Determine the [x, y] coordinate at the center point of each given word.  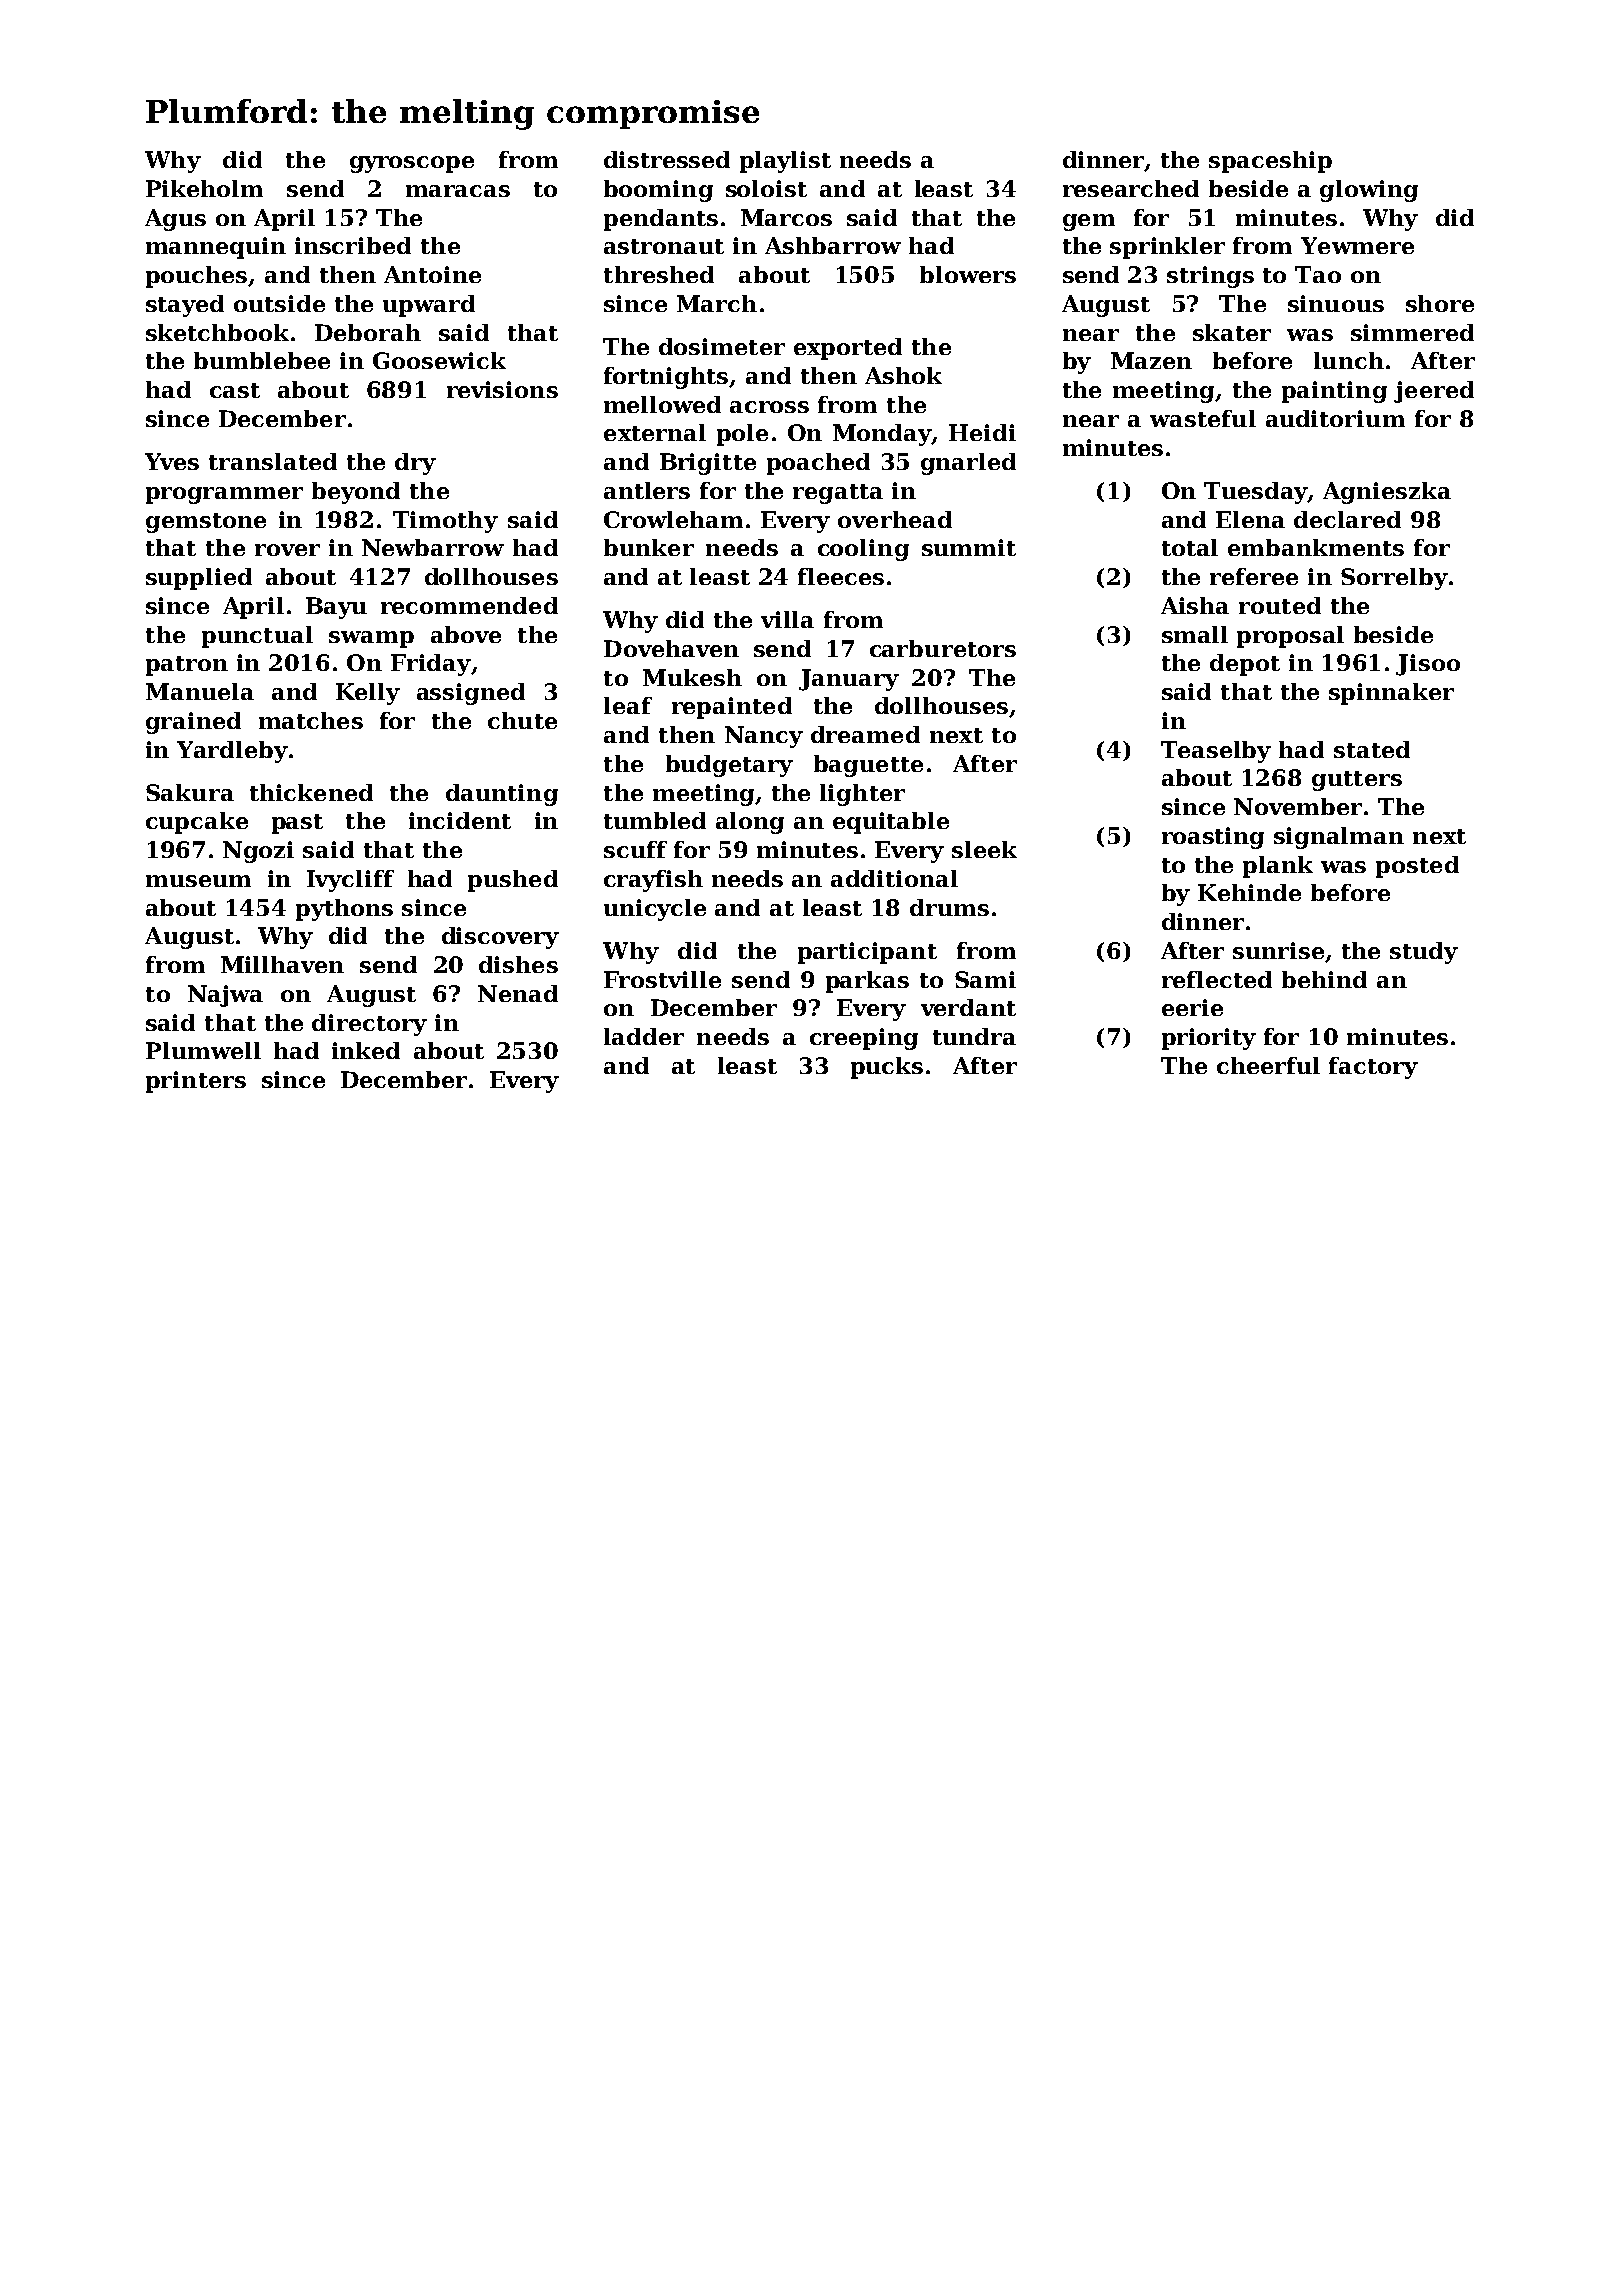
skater [1232, 332]
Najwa [225, 996]
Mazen [1151, 360]
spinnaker [1391, 694]
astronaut [664, 246]
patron [187, 666]
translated [273, 461]
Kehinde [1249, 892]
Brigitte [708, 464]
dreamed [865, 734]
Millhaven [282, 964]
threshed [659, 274]
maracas [458, 191]
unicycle [655, 910]
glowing [1369, 191]
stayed [185, 306]
